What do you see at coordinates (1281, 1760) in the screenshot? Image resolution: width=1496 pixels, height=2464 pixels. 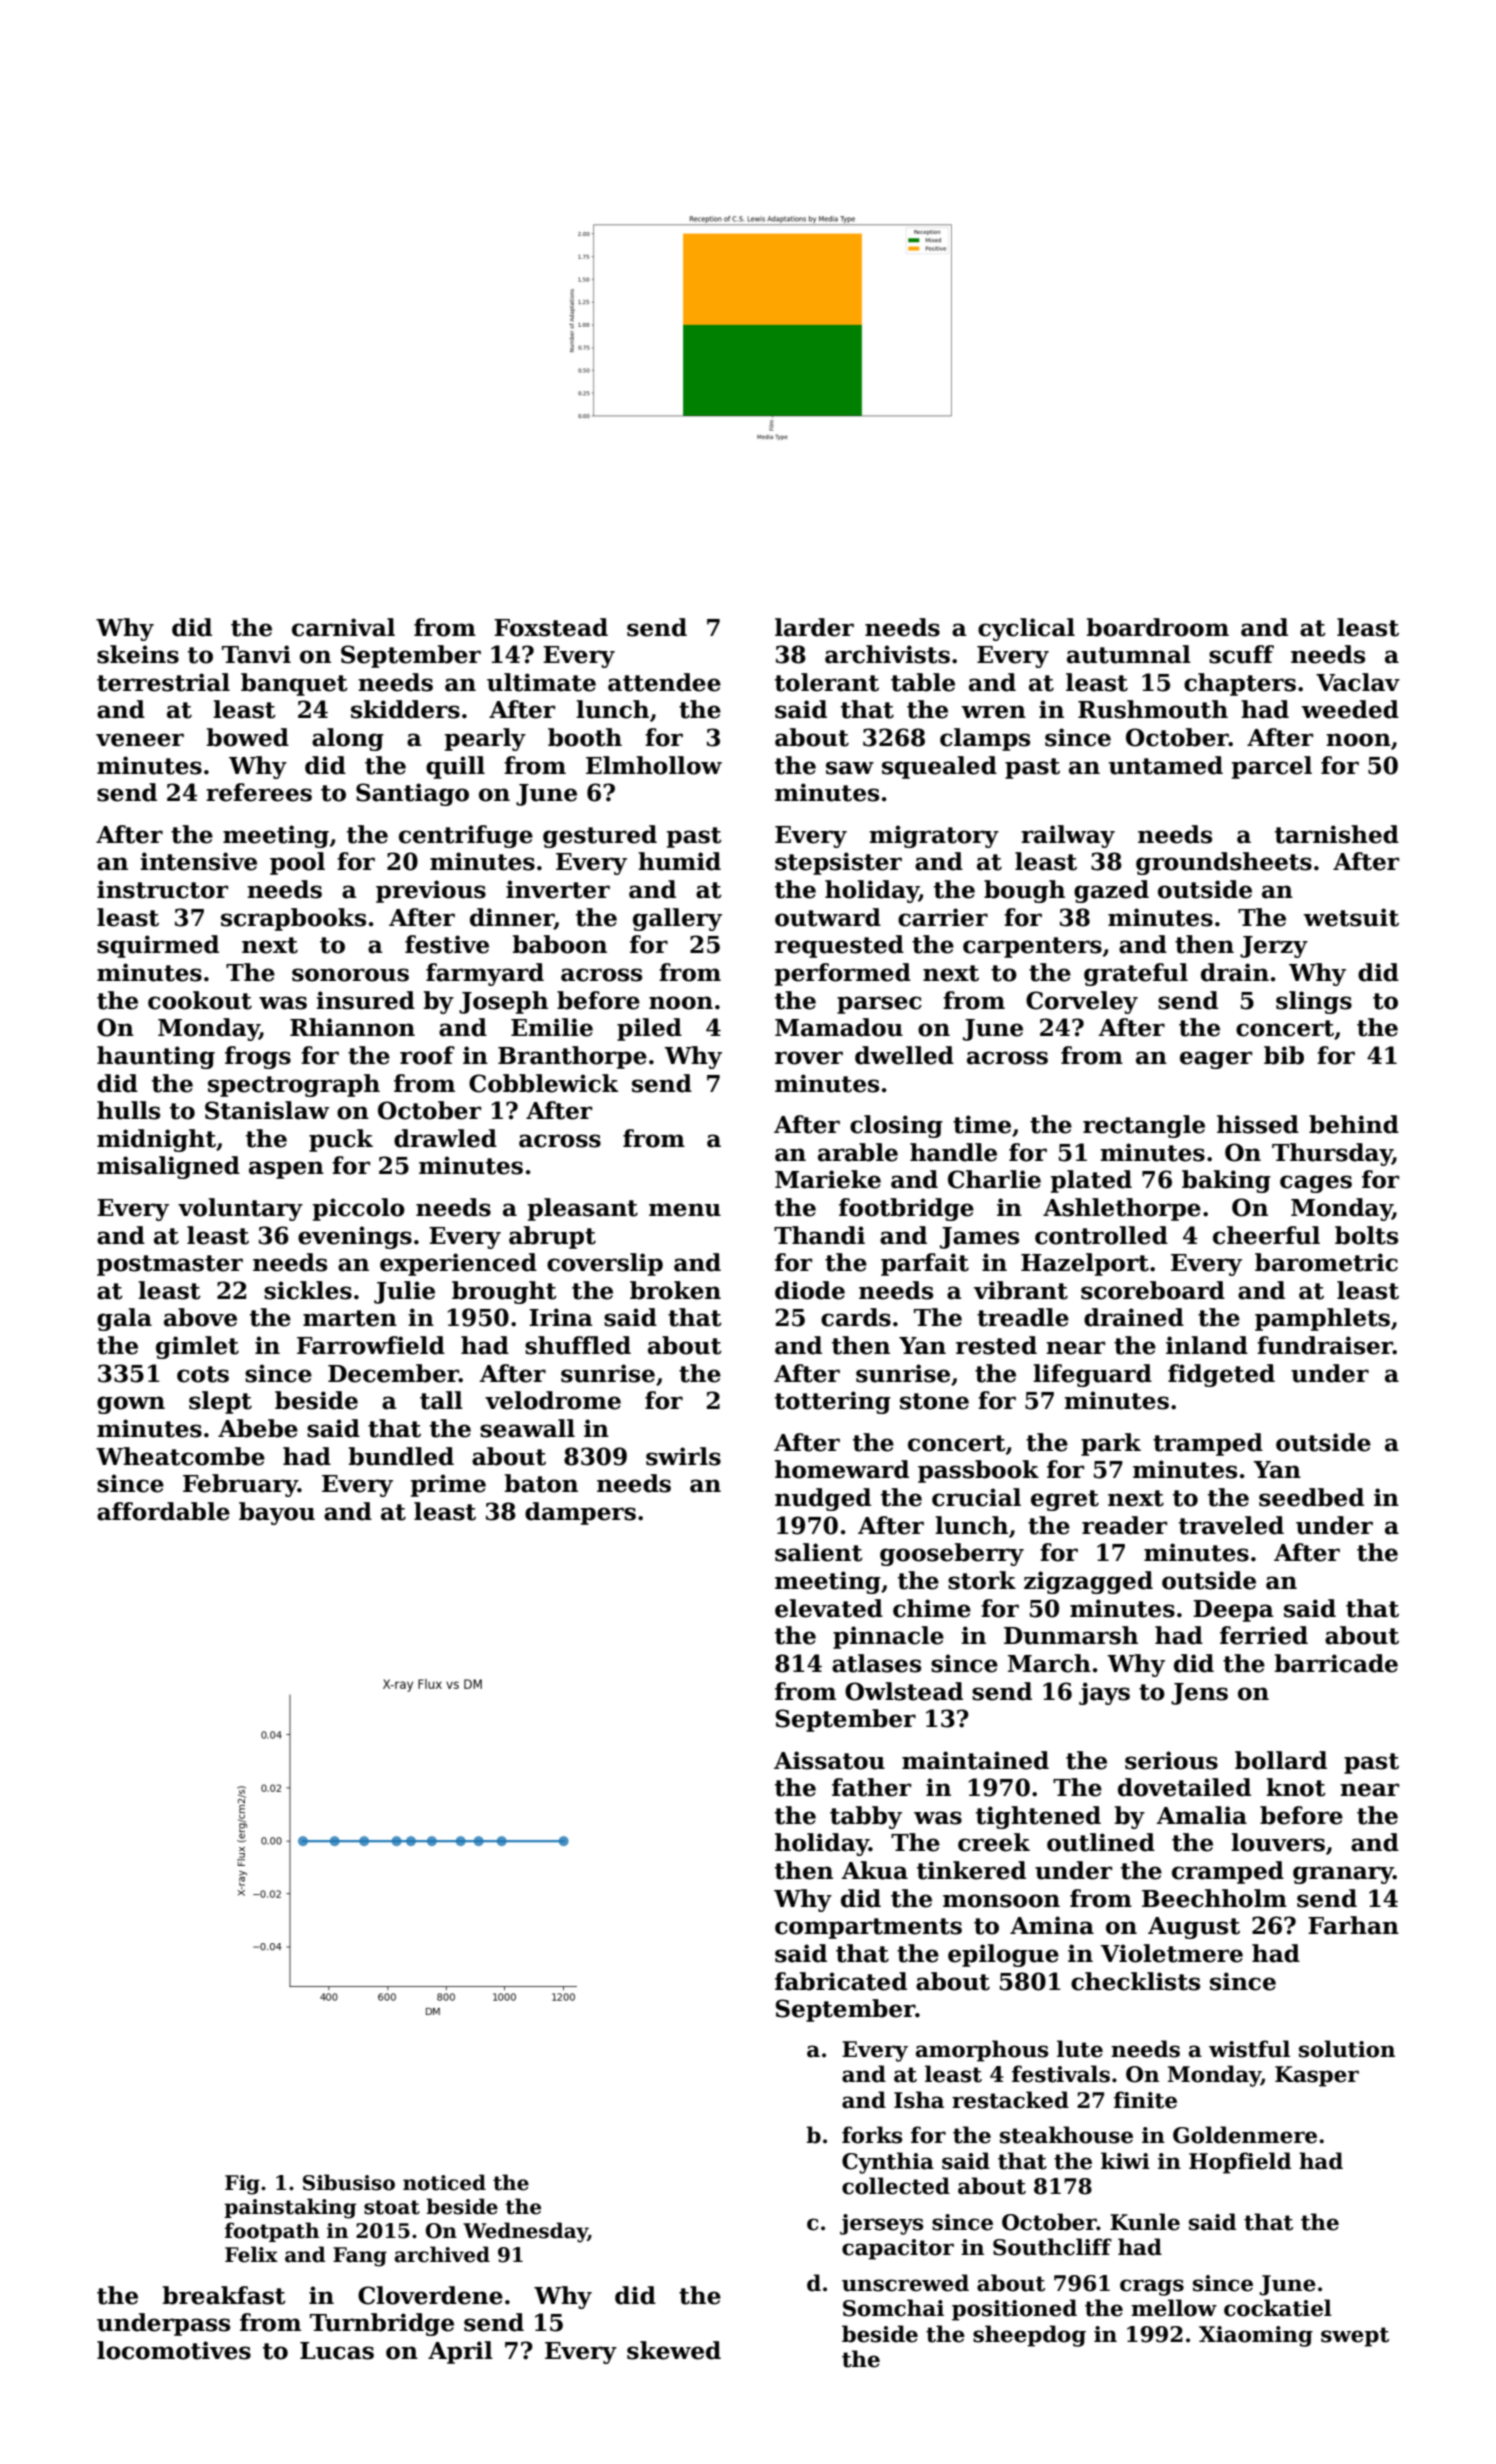 I see `bollard` at bounding box center [1281, 1760].
